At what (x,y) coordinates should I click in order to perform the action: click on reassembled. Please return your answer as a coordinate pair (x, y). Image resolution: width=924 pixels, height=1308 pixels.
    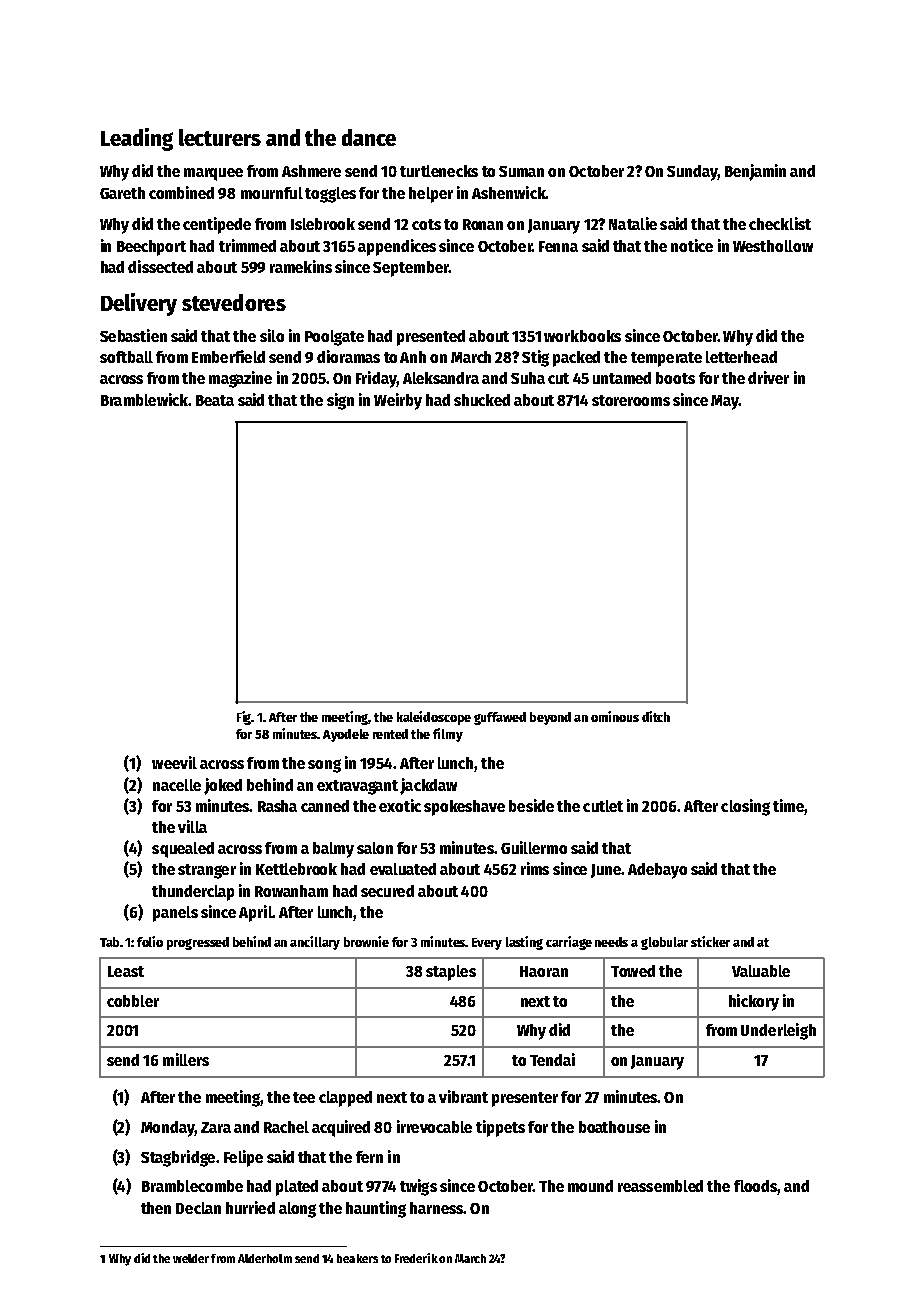
    Looking at the image, I should click on (660, 1186).
